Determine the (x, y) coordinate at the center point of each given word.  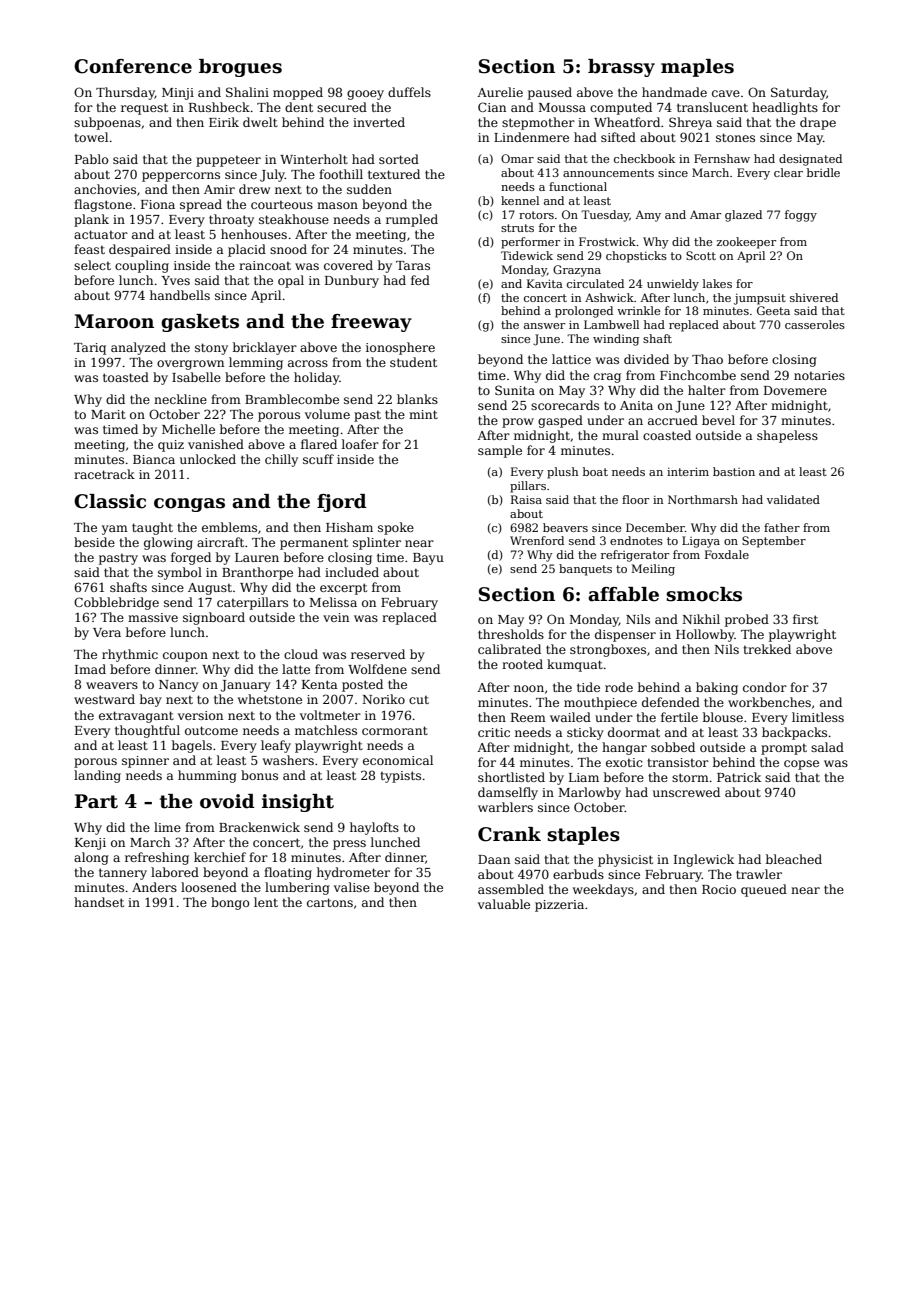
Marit (108, 414)
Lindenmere (531, 137)
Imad (90, 669)
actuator (101, 234)
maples (697, 68)
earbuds (578, 874)
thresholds (511, 634)
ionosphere (400, 348)
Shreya (690, 123)
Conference (133, 66)
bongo (230, 903)
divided (646, 359)
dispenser (625, 635)
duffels (409, 92)
